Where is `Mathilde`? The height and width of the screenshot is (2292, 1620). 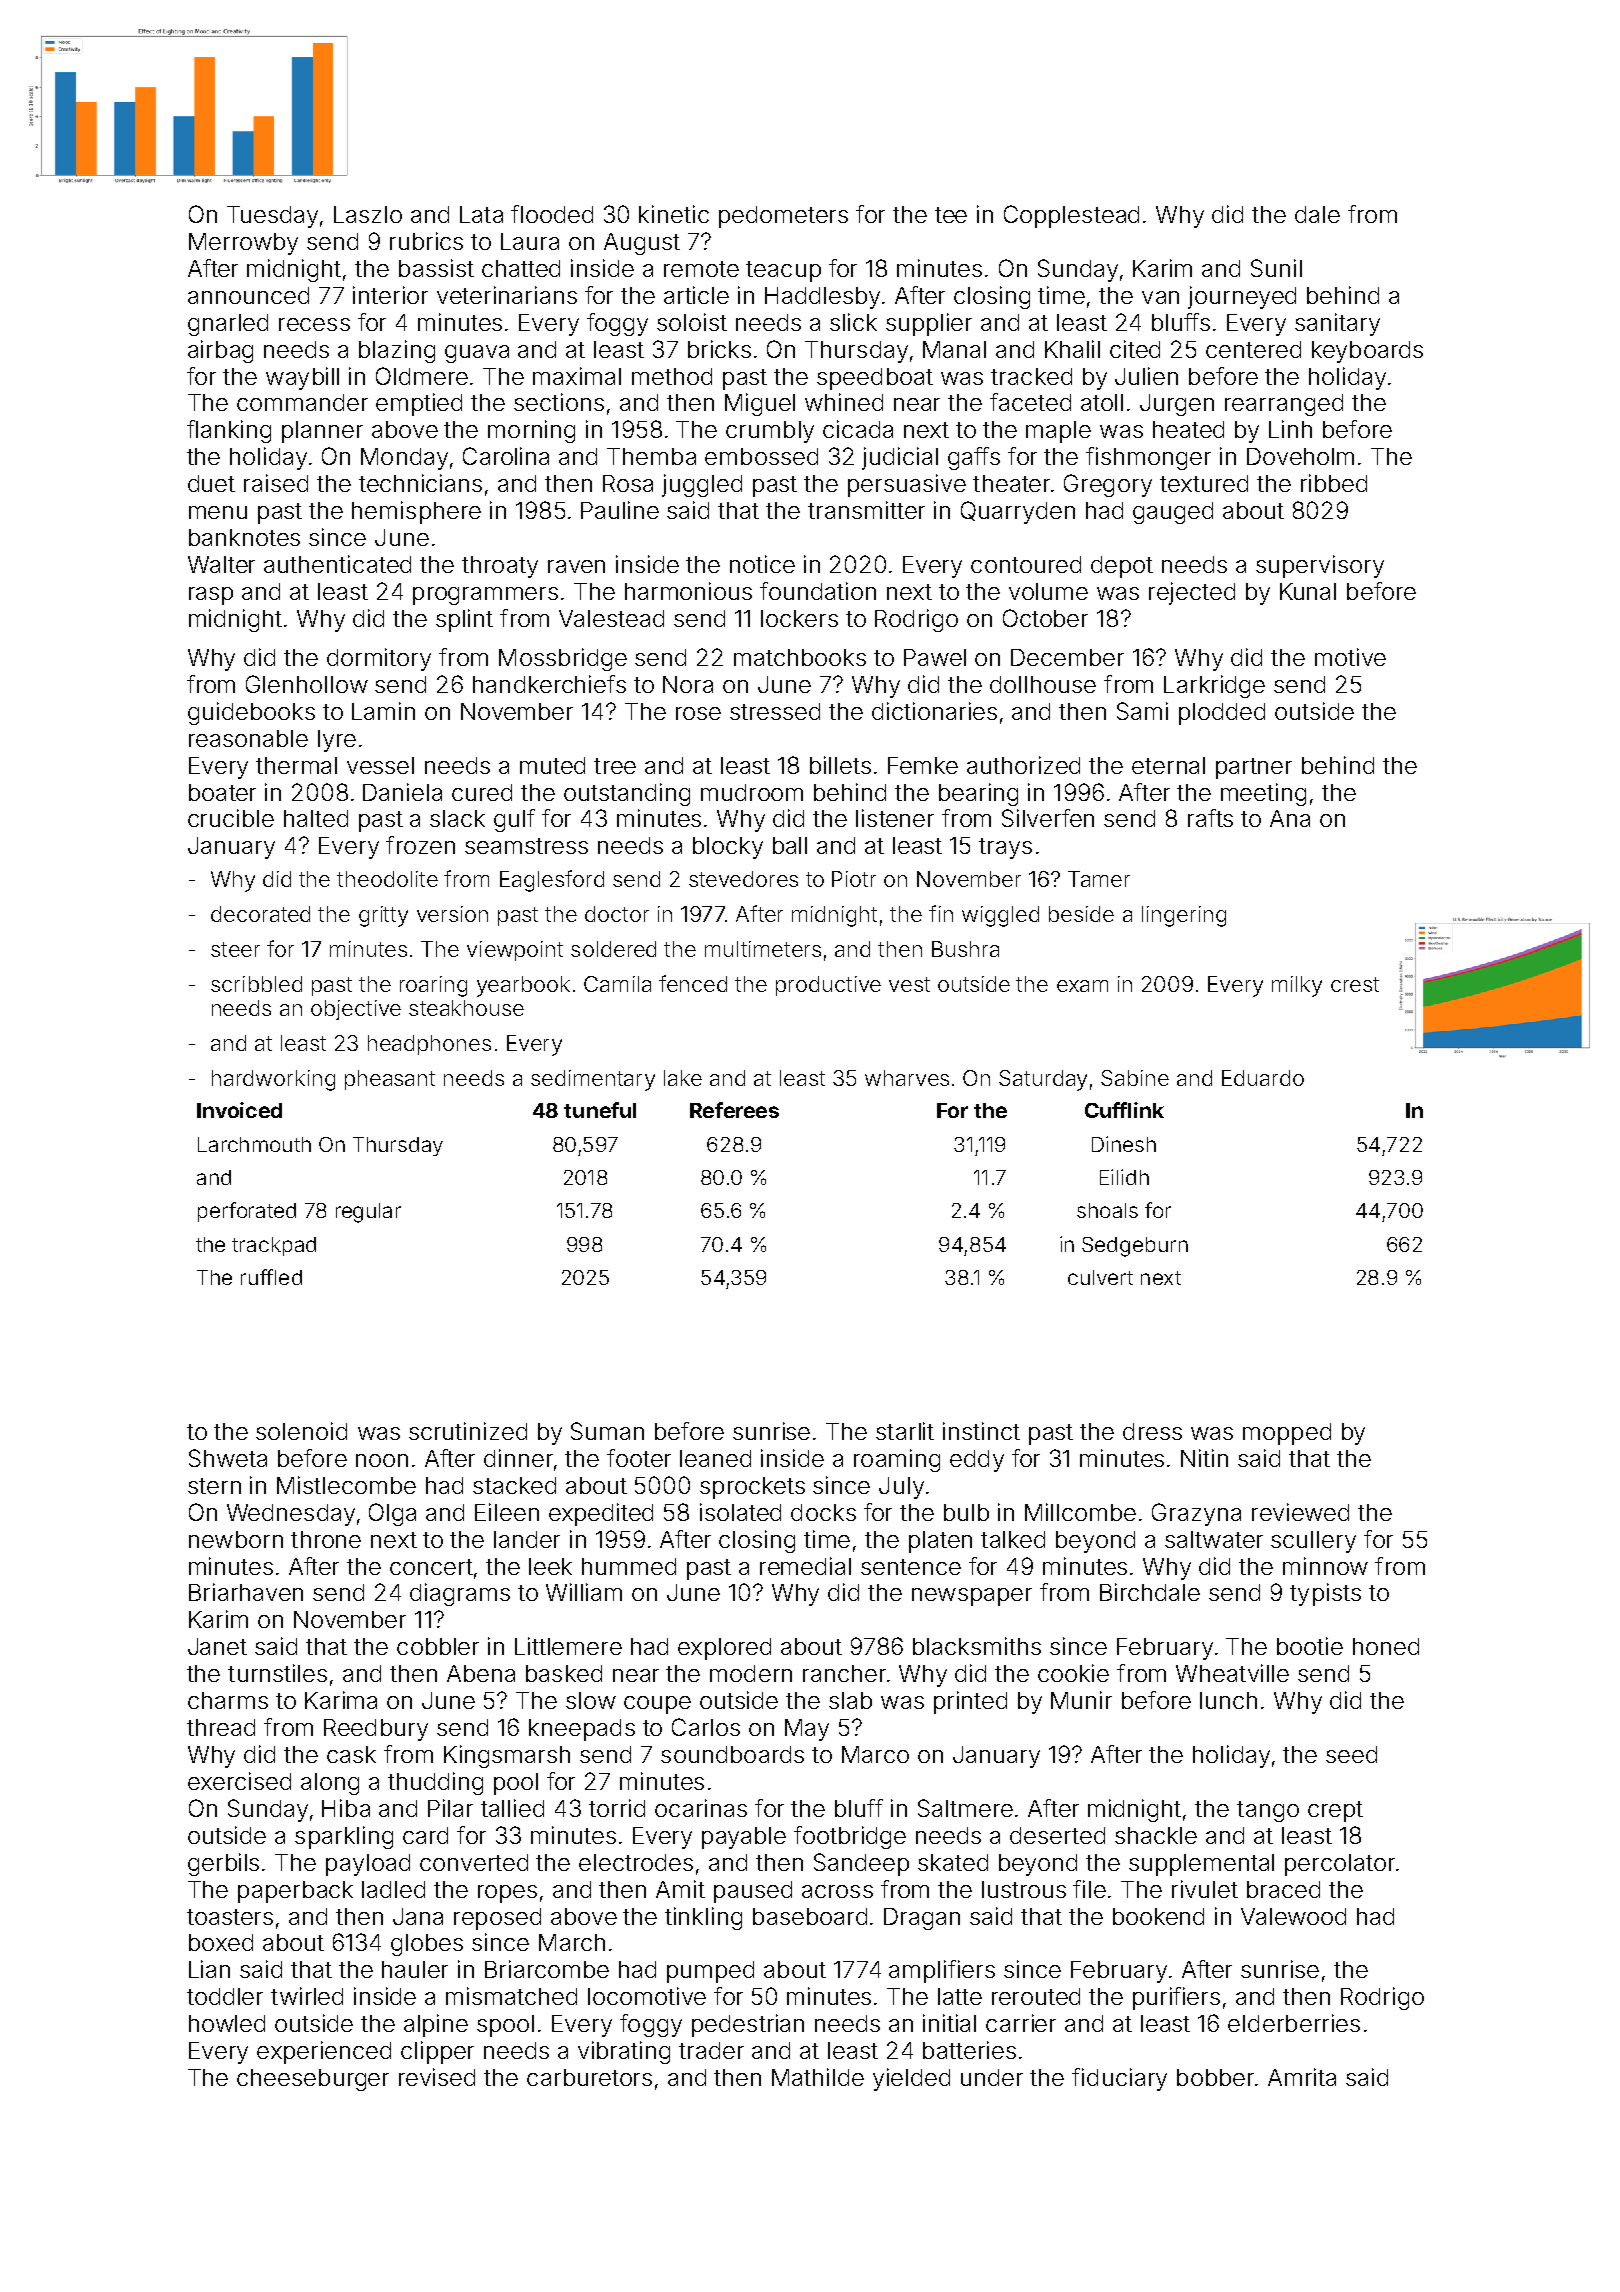 Mathilde is located at coordinates (818, 2077).
